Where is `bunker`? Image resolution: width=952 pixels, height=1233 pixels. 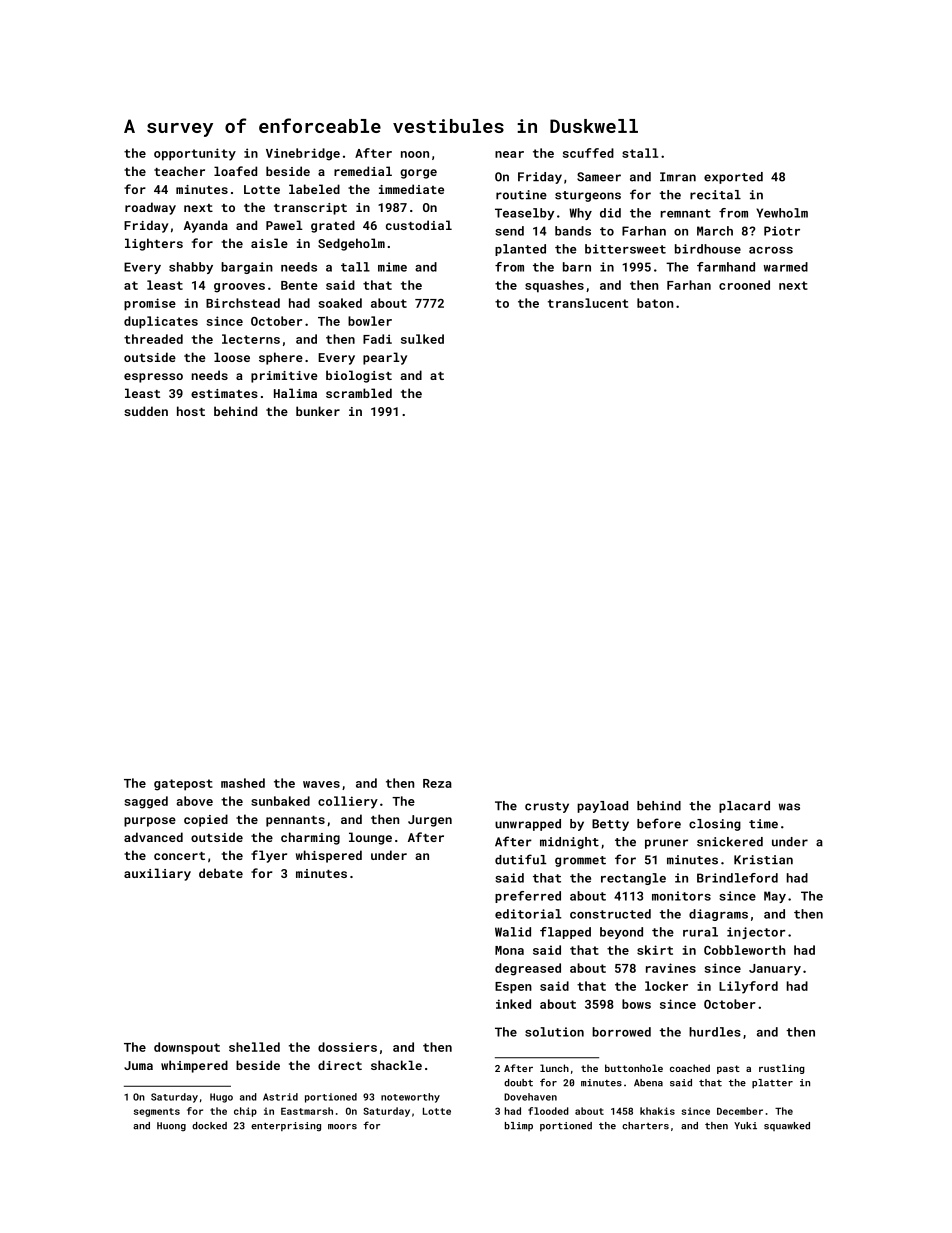
bunker is located at coordinates (318, 411).
